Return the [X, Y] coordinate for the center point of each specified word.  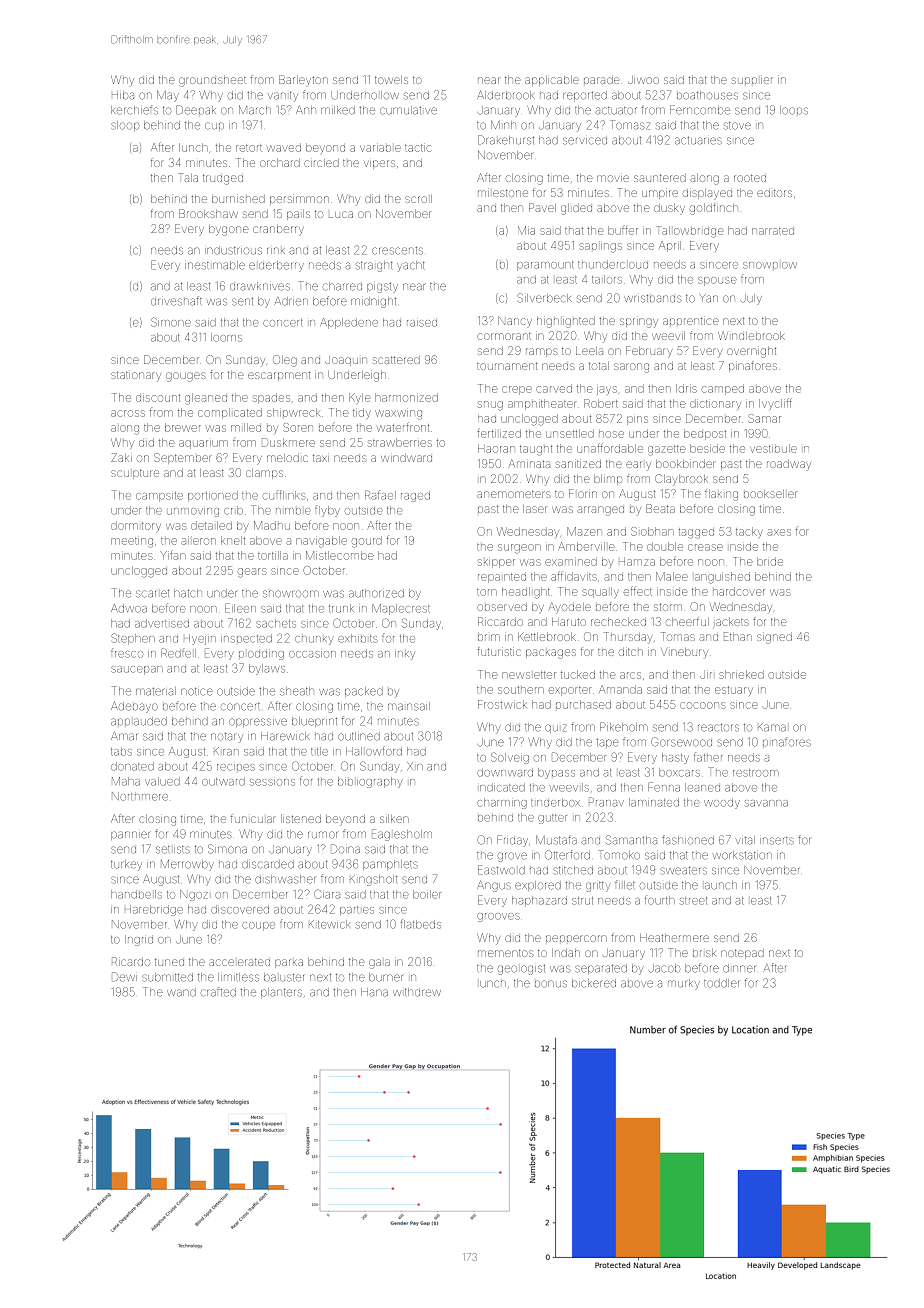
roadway [789, 465]
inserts [777, 841]
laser [534, 509]
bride [770, 561]
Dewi [124, 977]
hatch [188, 593]
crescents [397, 250]
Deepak [196, 110]
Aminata [529, 463]
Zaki [121, 457]
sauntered [660, 178]
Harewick [285, 736]
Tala [188, 177]
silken [394, 819]
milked [338, 110]
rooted [750, 178]
